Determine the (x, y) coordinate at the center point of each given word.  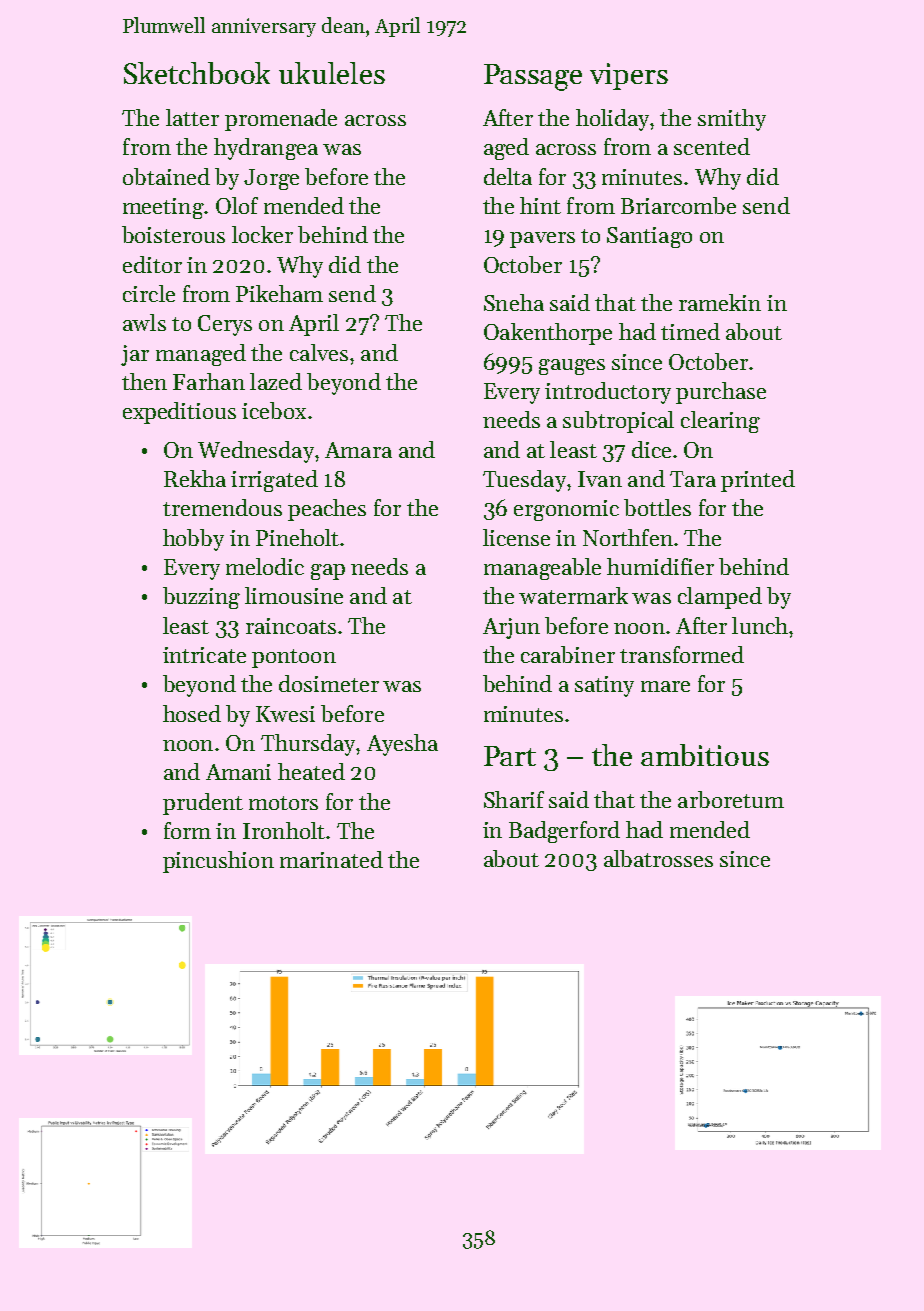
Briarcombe (678, 205)
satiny (604, 686)
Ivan (600, 479)
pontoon (294, 658)
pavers (542, 240)
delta (508, 176)
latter (192, 117)
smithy (732, 120)
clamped (720, 598)
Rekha (195, 478)
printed (758, 481)
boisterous (173, 234)
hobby (193, 540)
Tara (693, 479)
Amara (358, 450)
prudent (203, 804)
